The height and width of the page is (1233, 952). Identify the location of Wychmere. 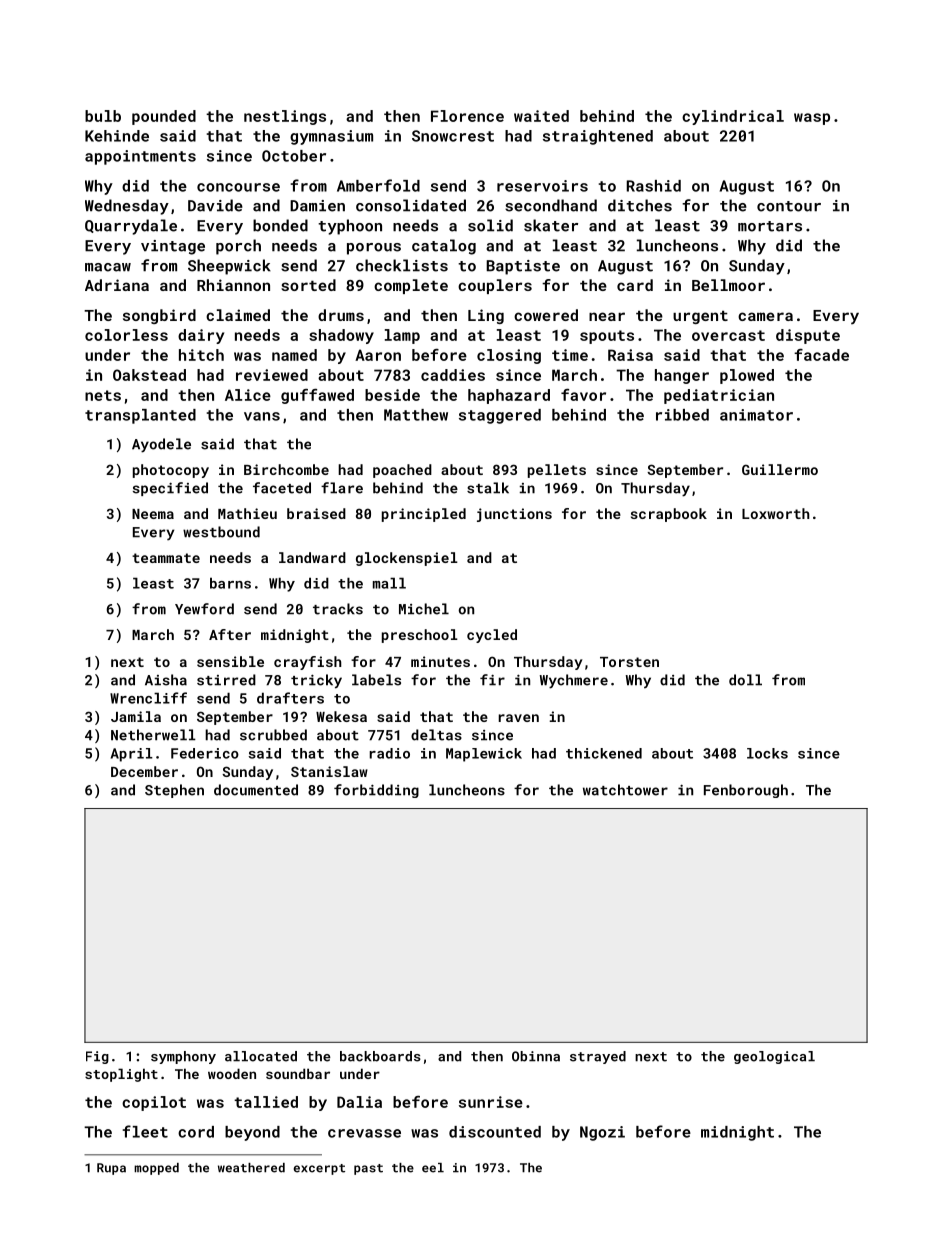
(574, 681).
